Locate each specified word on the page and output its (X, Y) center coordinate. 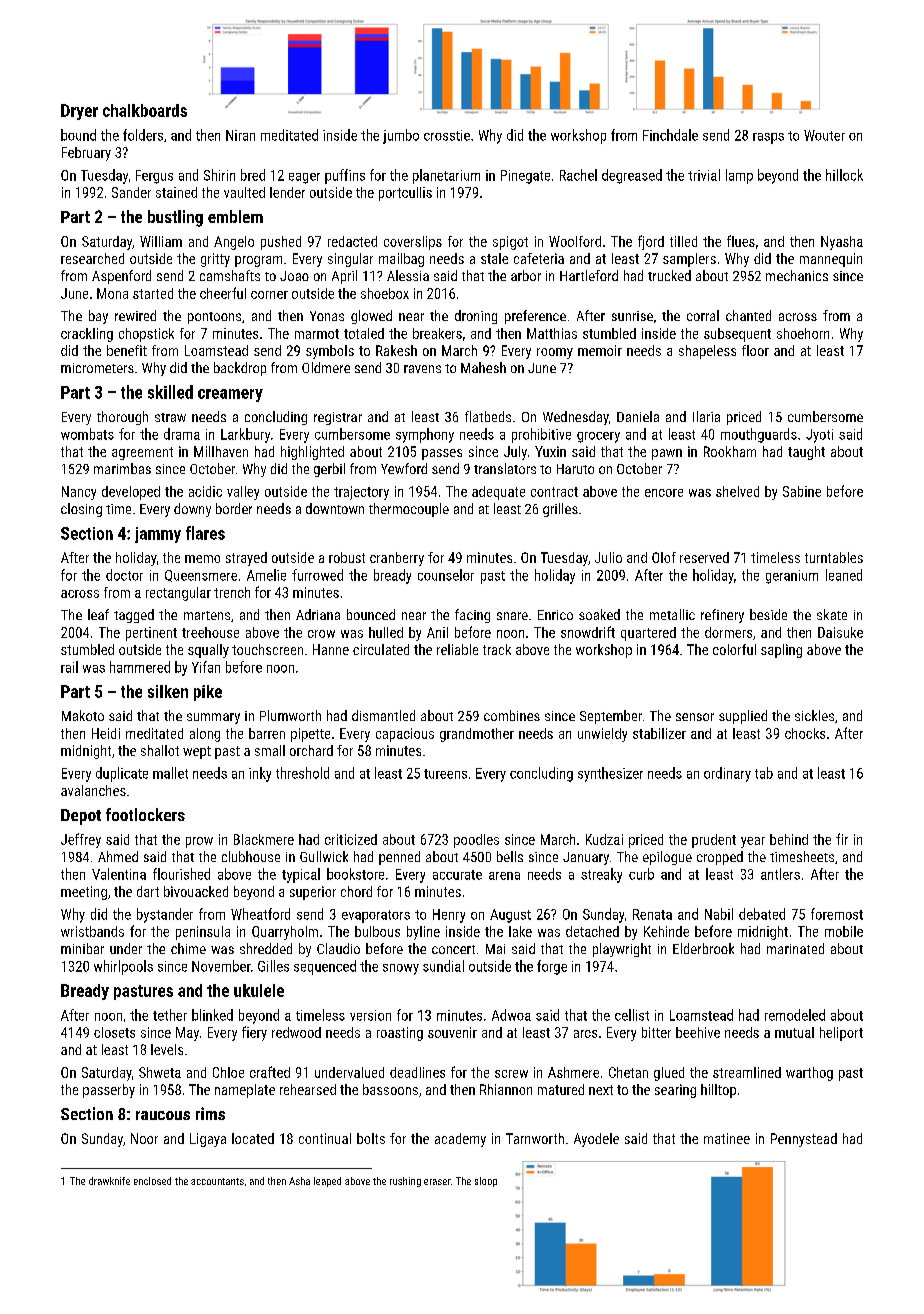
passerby (109, 1091)
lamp (739, 176)
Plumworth (290, 715)
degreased (632, 176)
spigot (510, 243)
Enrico (555, 615)
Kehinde (666, 931)
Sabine (802, 491)
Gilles (273, 966)
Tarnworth (535, 1138)
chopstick (146, 335)
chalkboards (145, 110)
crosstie (447, 135)
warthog (809, 1074)
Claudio (338, 948)
